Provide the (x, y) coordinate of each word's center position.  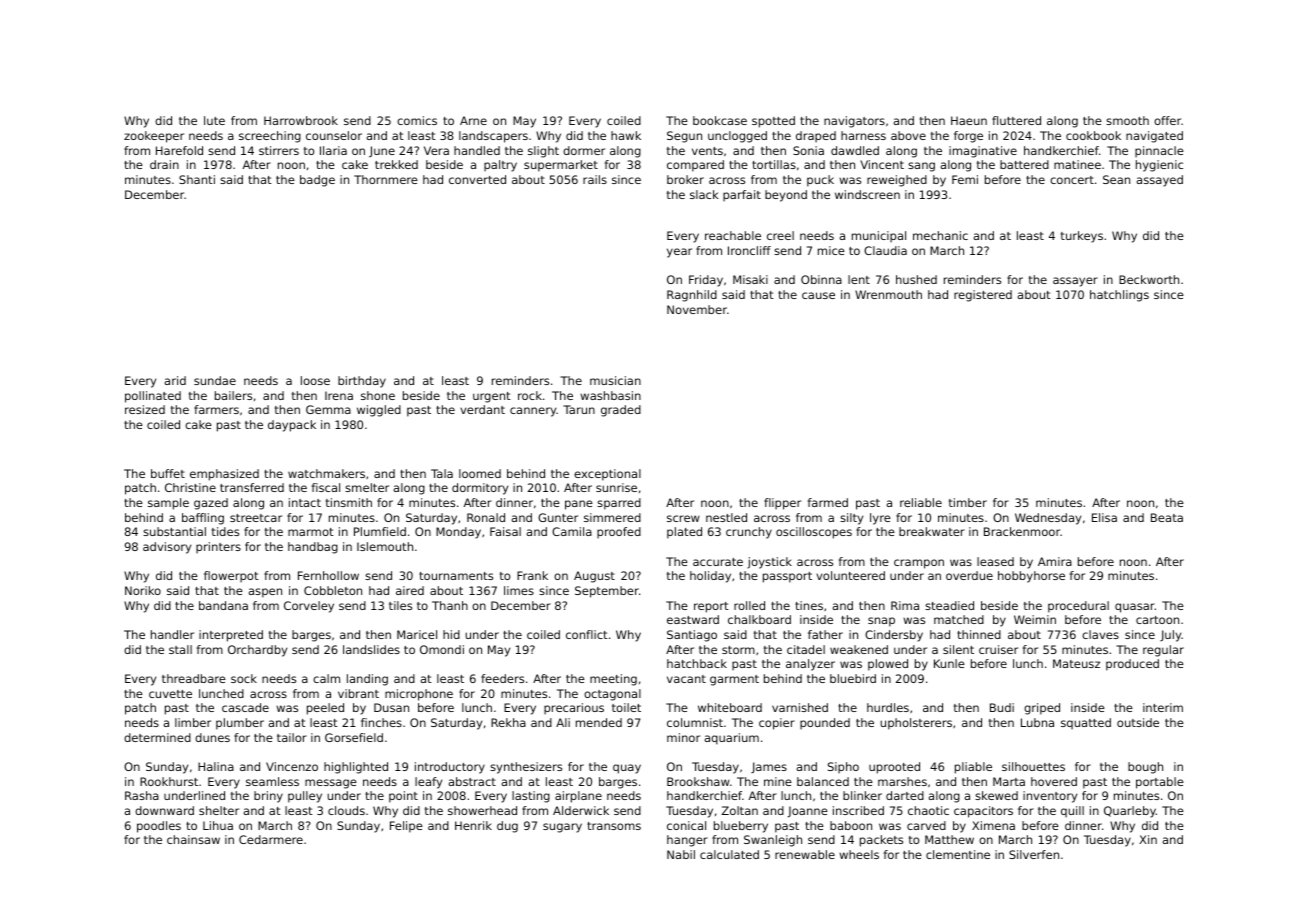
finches (381, 722)
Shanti (197, 179)
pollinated (153, 397)
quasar (1135, 608)
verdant (482, 409)
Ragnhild (692, 296)
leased (995, 561)
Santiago (692, 636)
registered (983, 296)
